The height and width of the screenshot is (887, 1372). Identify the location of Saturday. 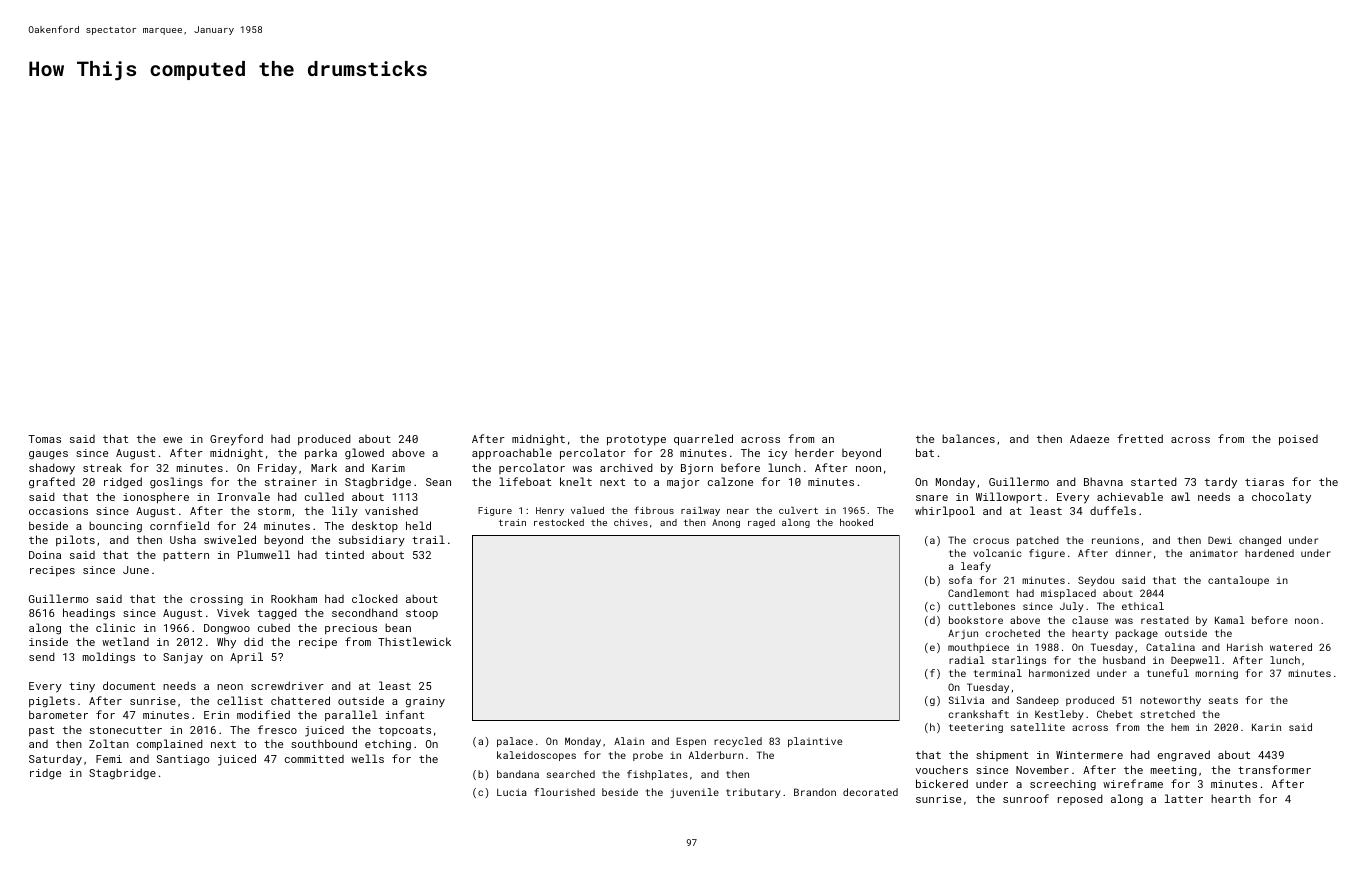
(55, 759).
